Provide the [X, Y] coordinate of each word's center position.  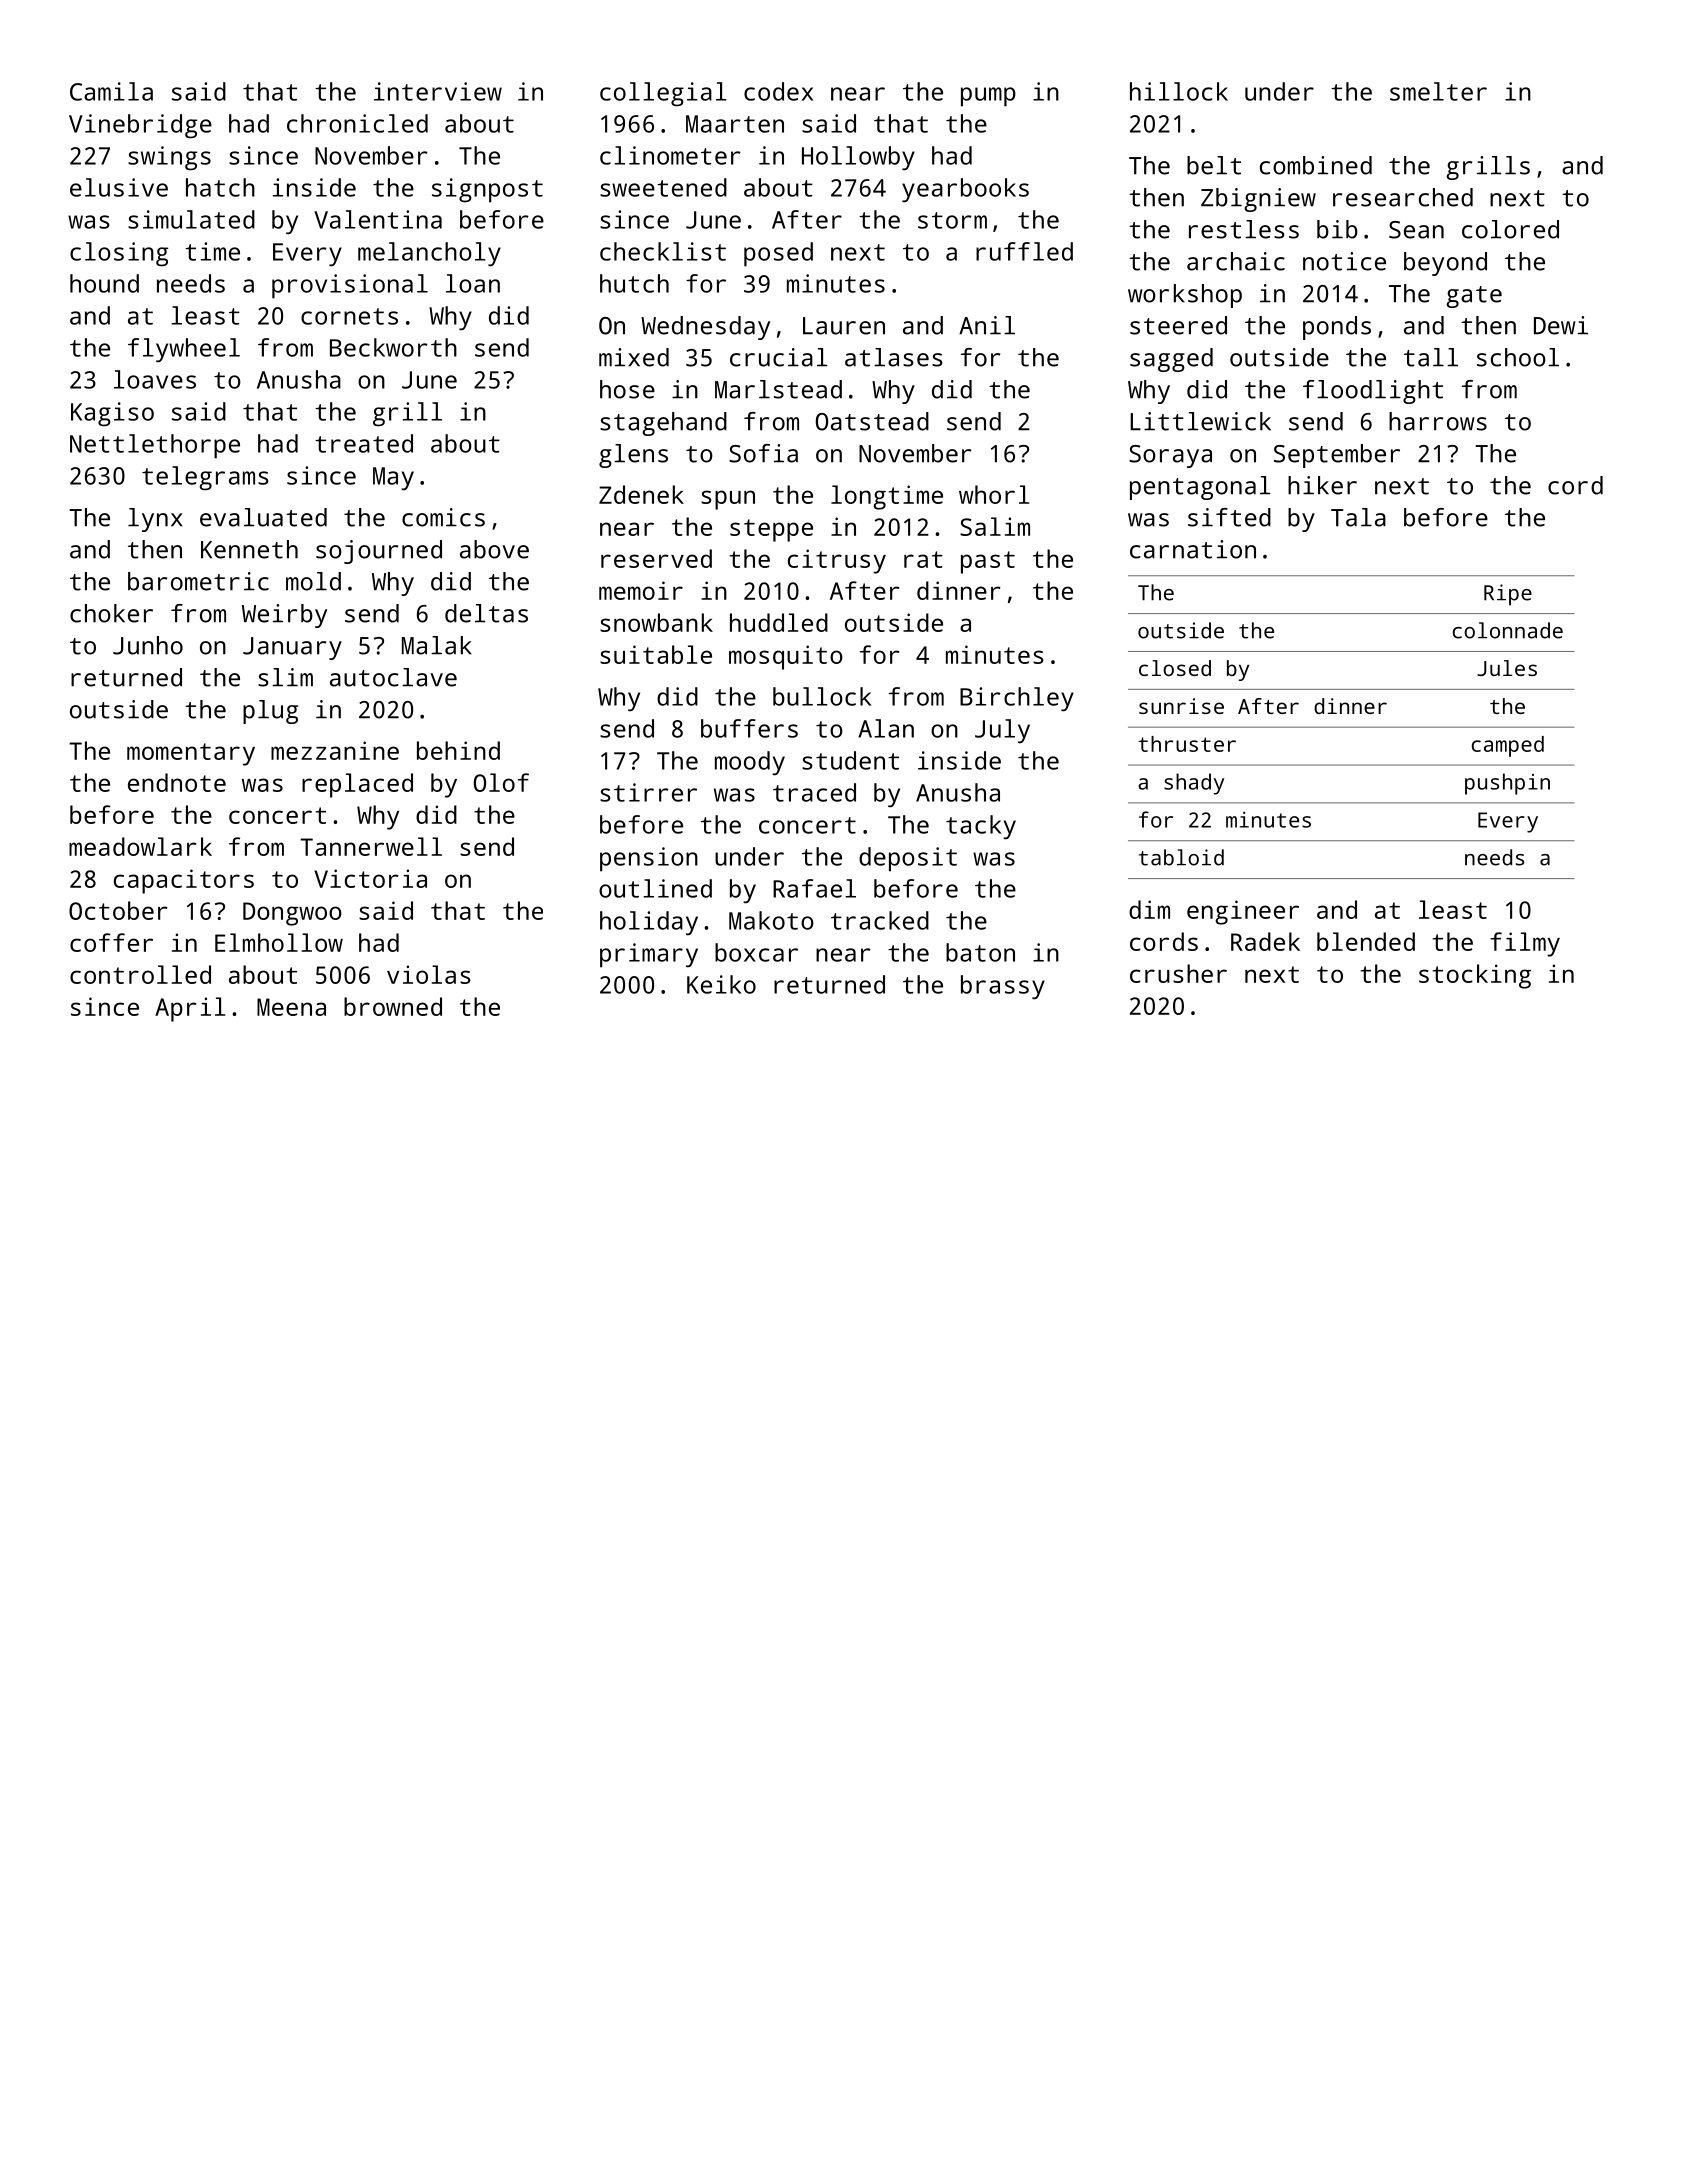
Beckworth [393, 347]
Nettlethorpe [155, 446]
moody [750, 763]
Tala [1358, 517]
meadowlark [140, 846]
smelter [1438, 91]
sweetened [663, 187]
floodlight [1373, 392]
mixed [634, 357]
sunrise [1181, 706]
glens [633, 456]
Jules [1507, 668]
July [1002, 731]
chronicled [357, 123]
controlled [140, 974]
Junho [148, 645]
